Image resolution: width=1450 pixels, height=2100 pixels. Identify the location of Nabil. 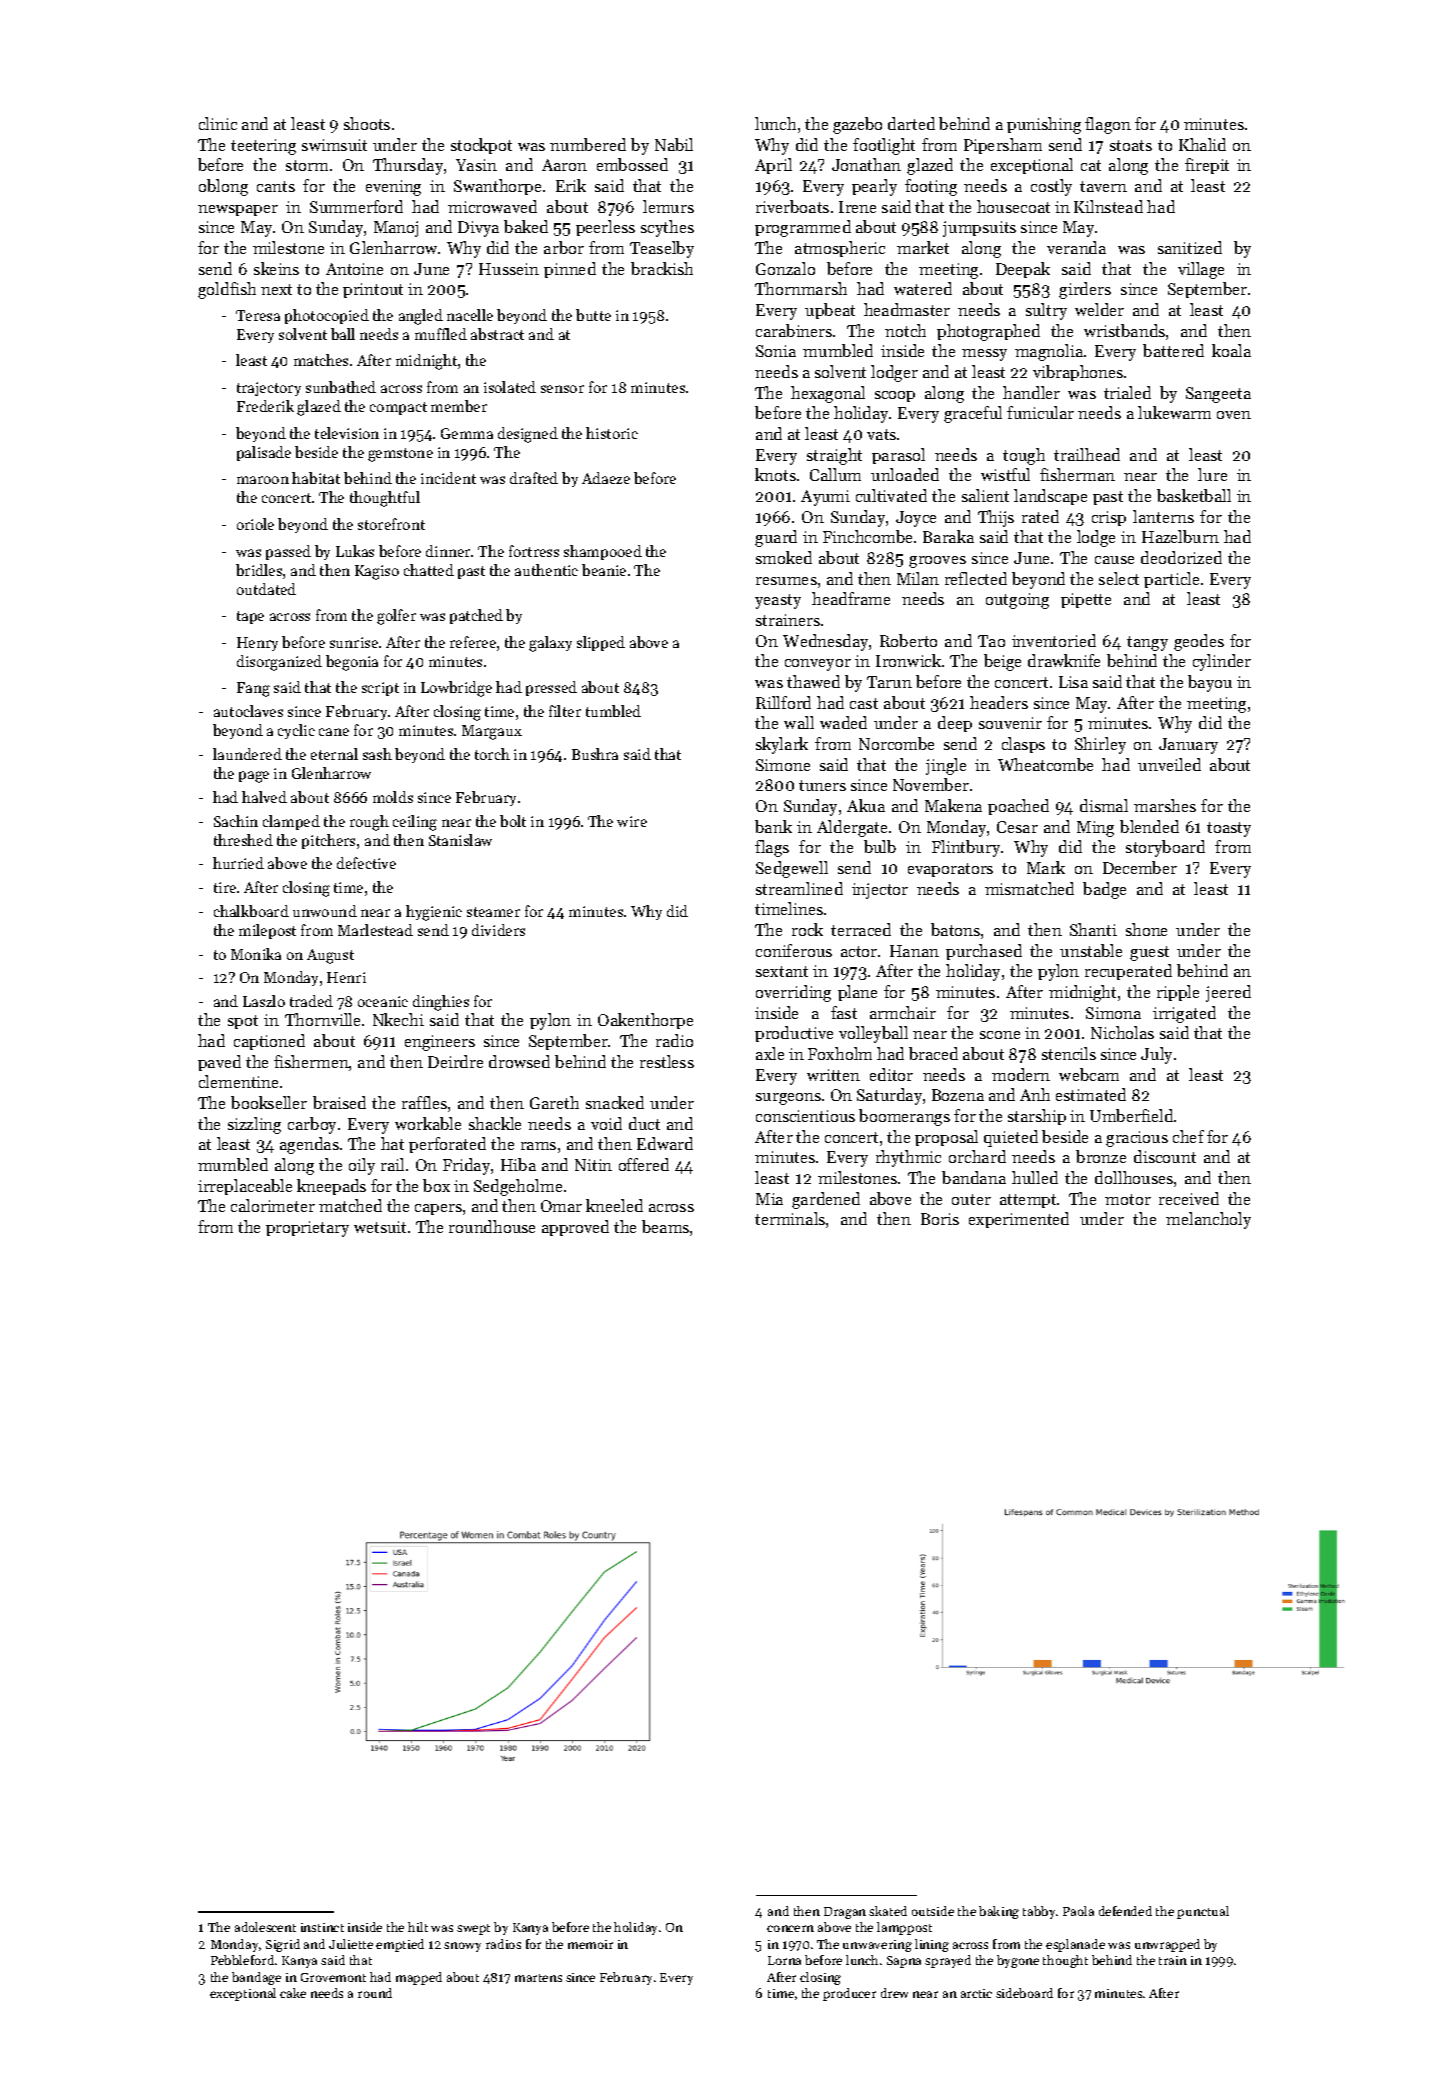
(674, 144).
